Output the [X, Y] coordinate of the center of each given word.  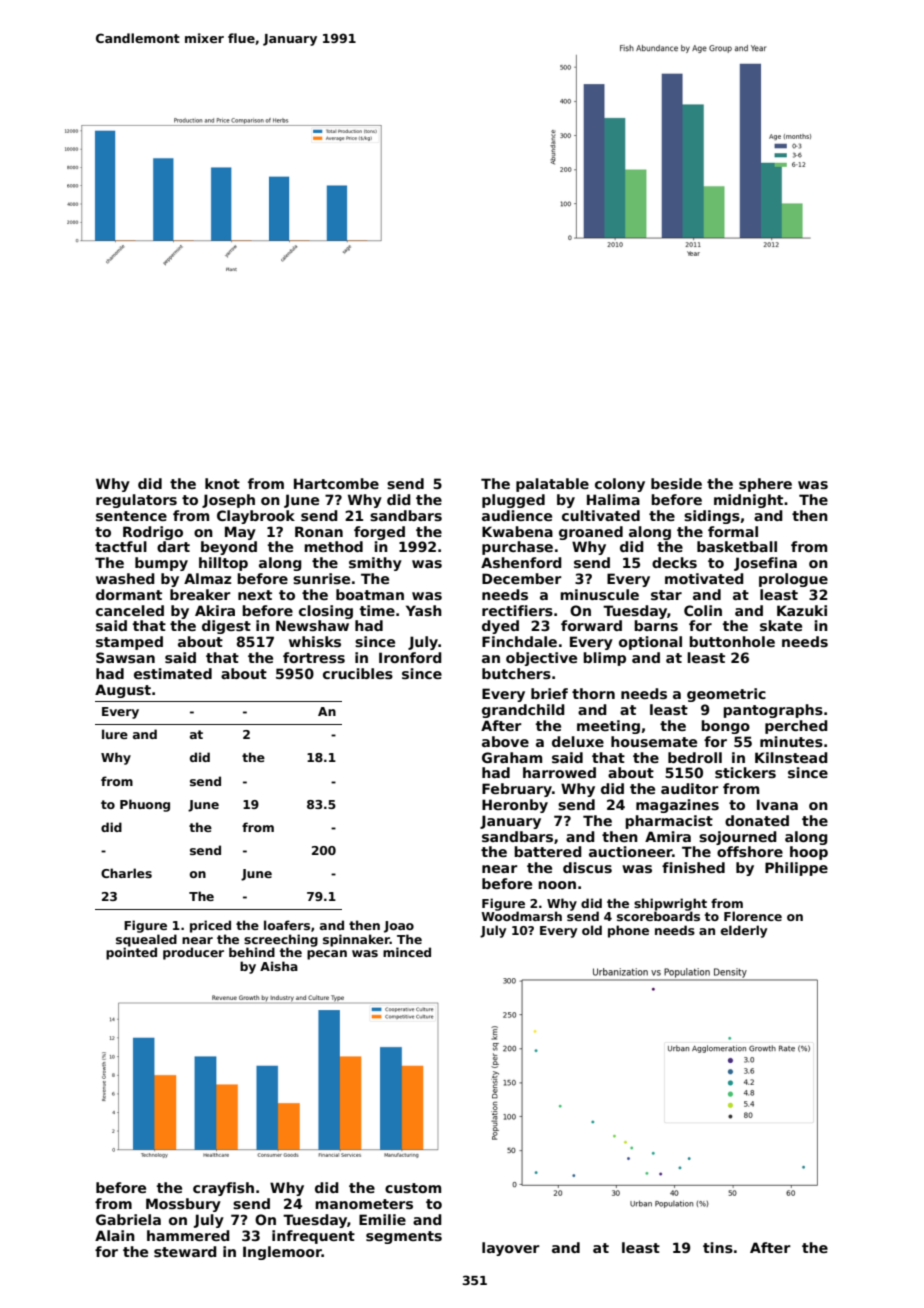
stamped [129, 643]
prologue [793, 580]
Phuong [145, 805]
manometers [364, 1204]
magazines [677, 806]
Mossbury [183, 1205]
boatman [370, 594]
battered [548, 851]
